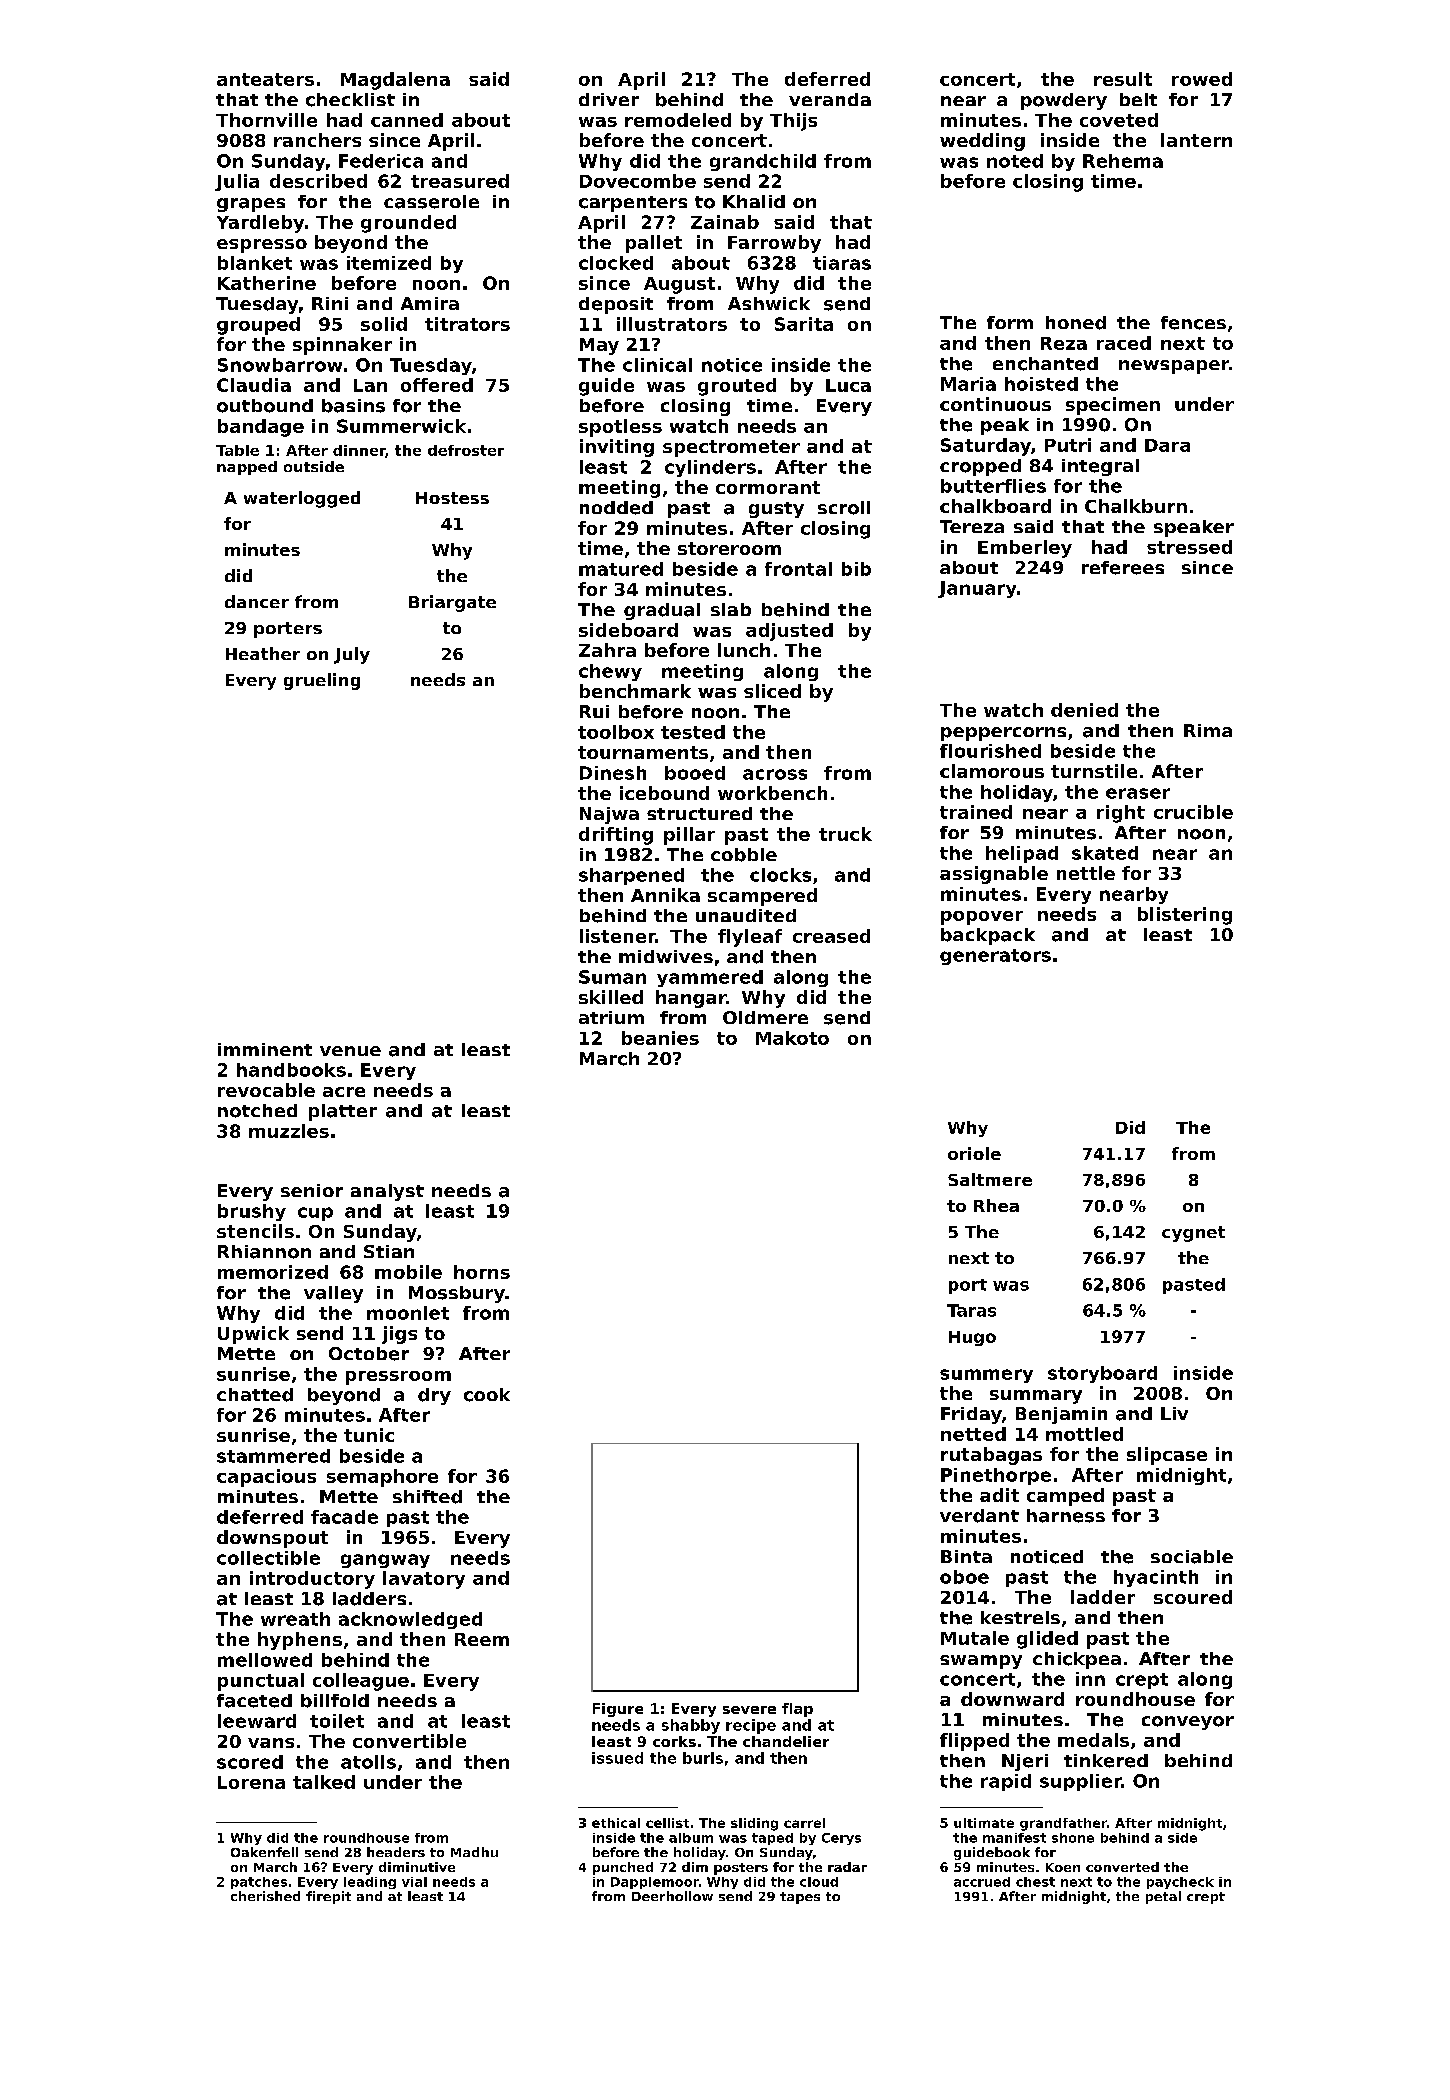  I want to click on cylinders, so click(710, 468).
